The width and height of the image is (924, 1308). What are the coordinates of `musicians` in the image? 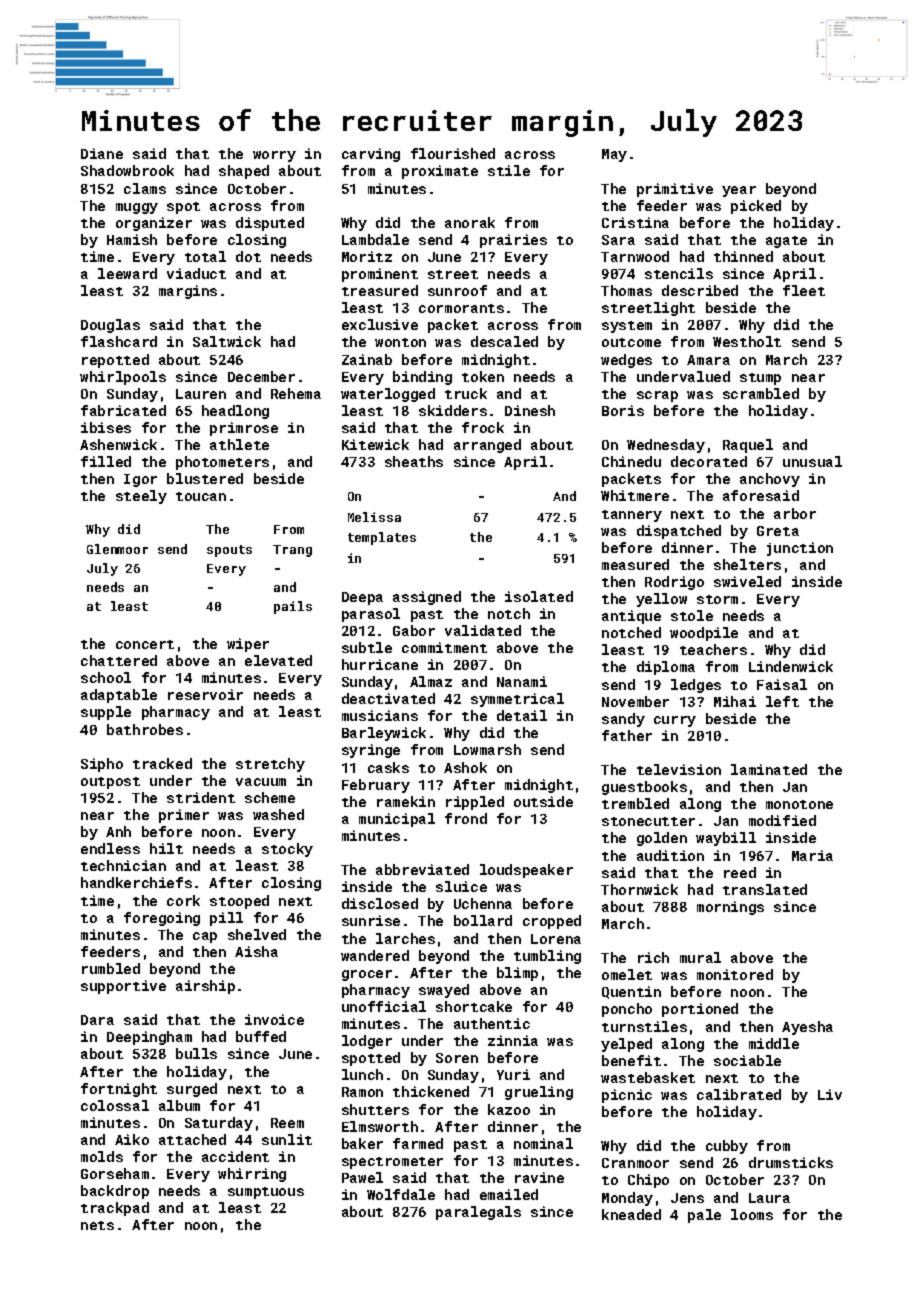 It's located at (380, 715).
